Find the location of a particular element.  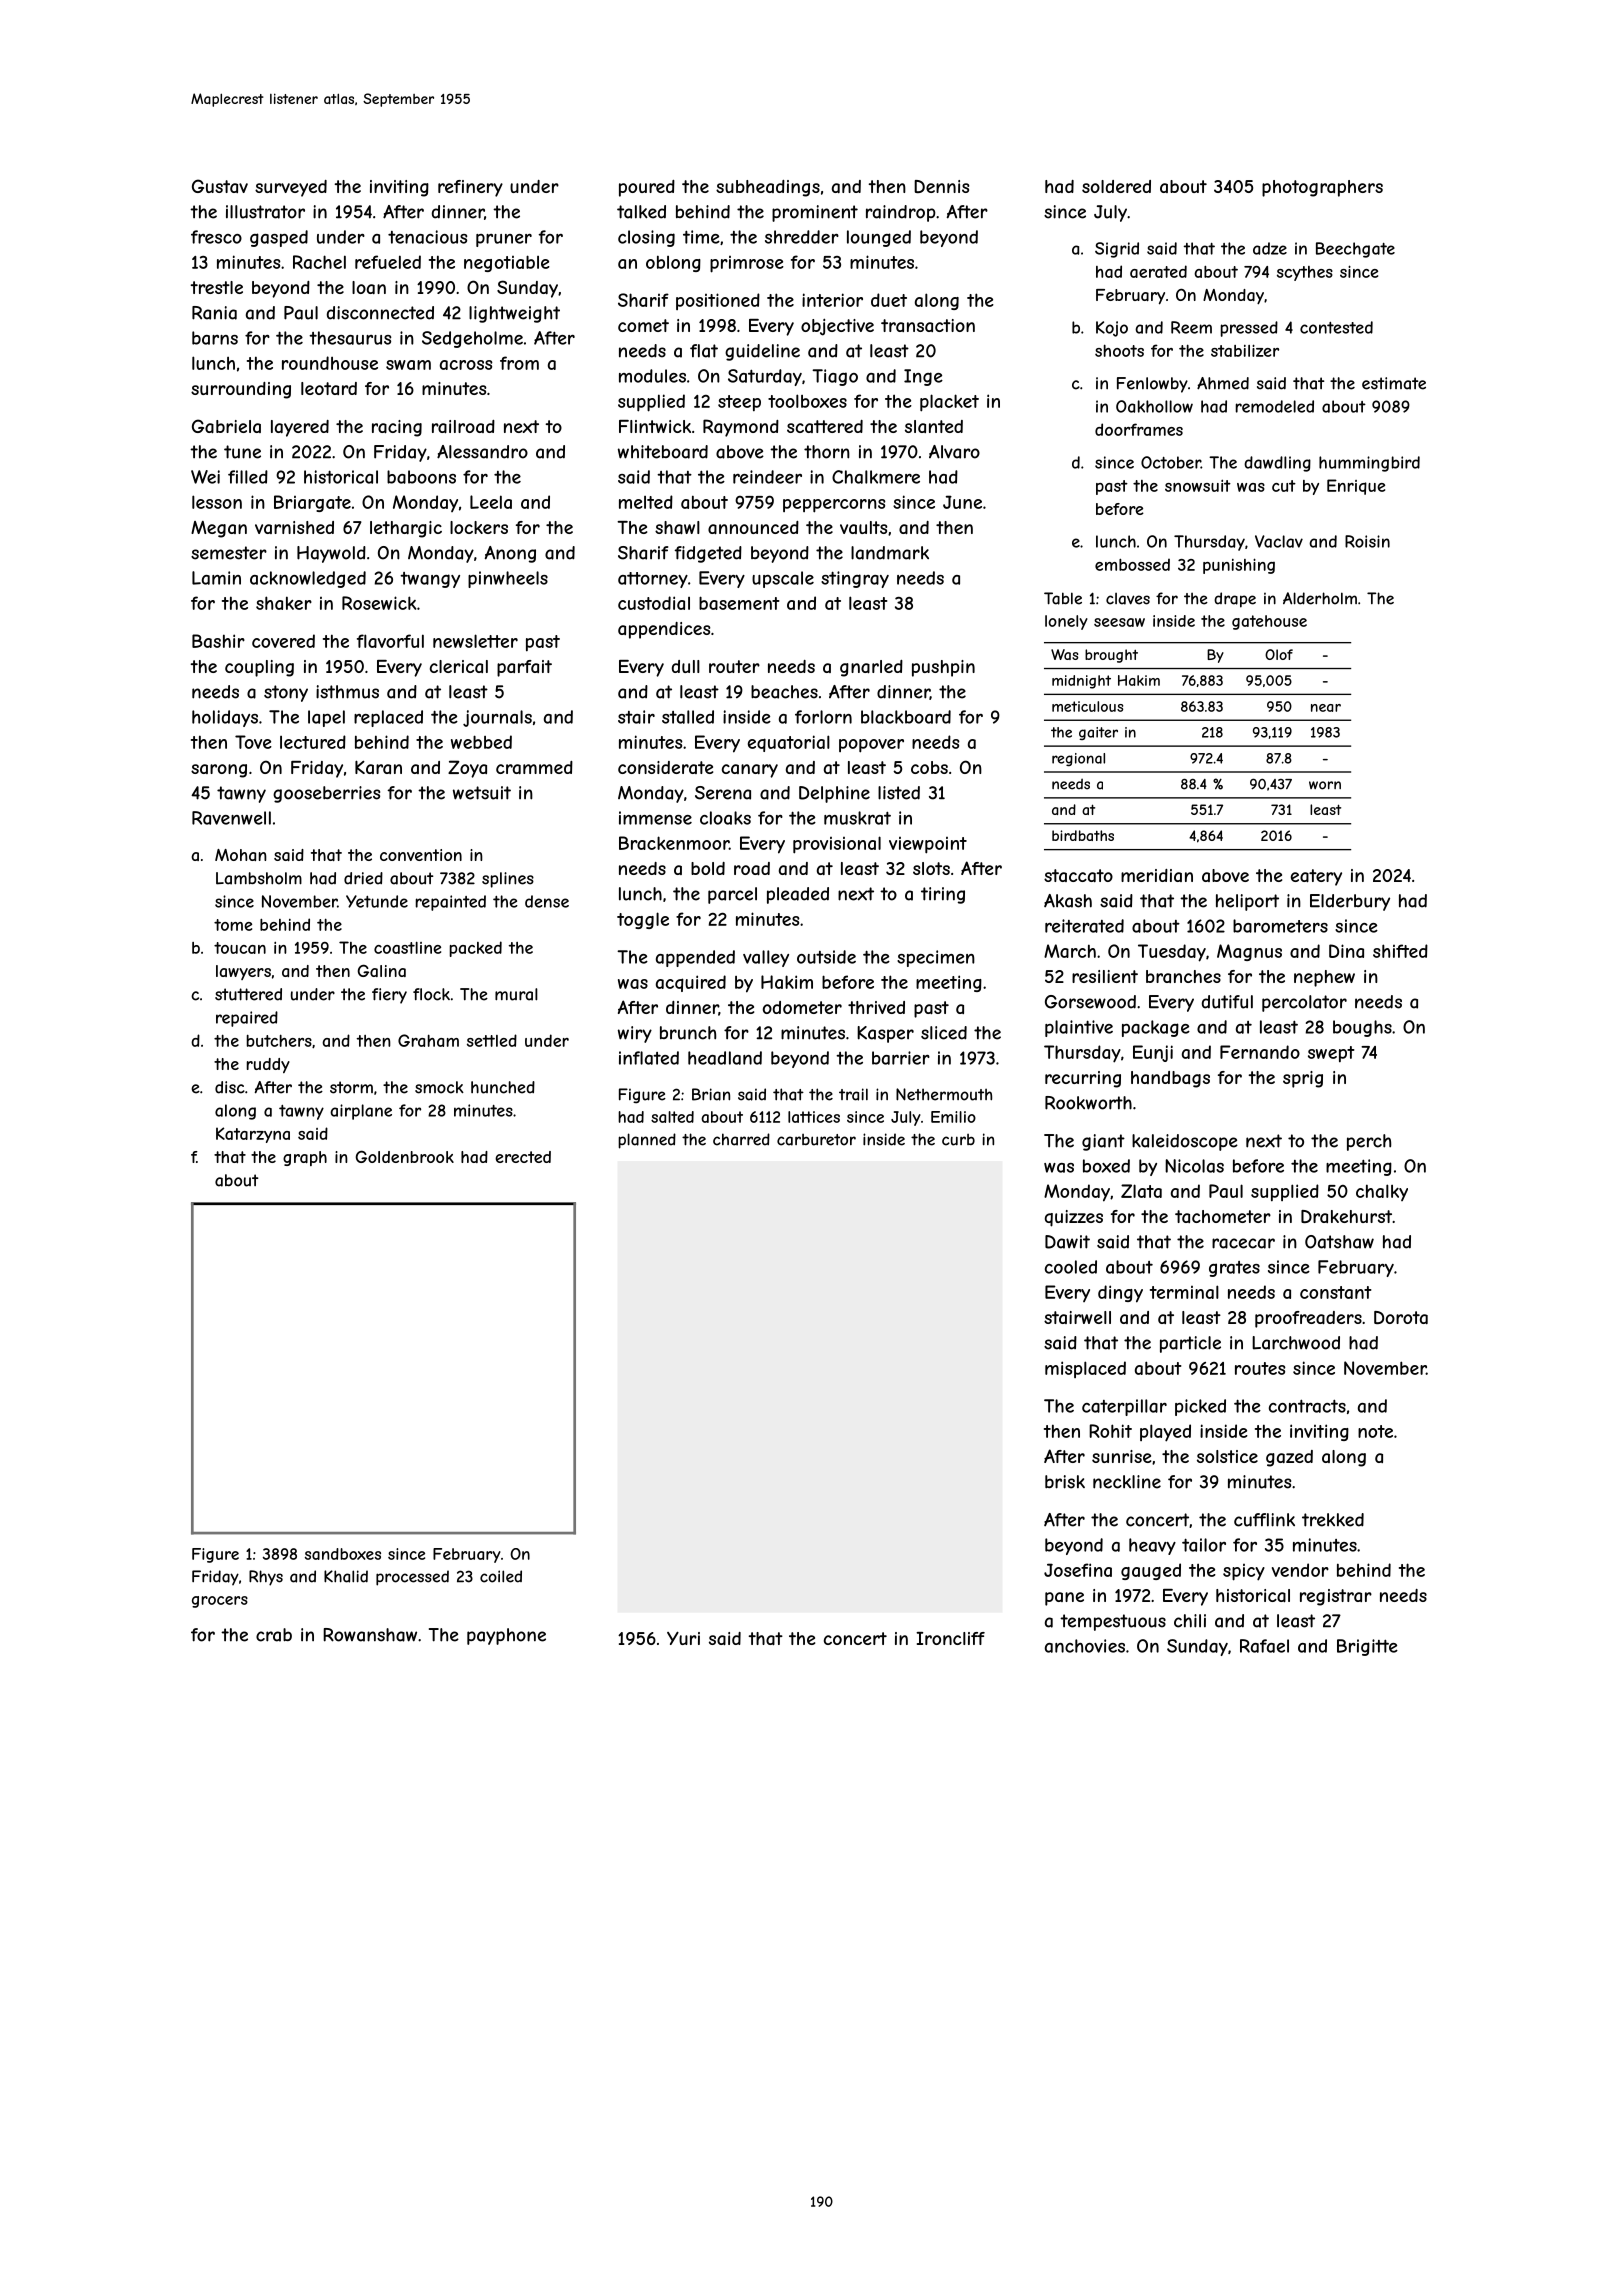

charred is located at coordinates (741, 1139).
